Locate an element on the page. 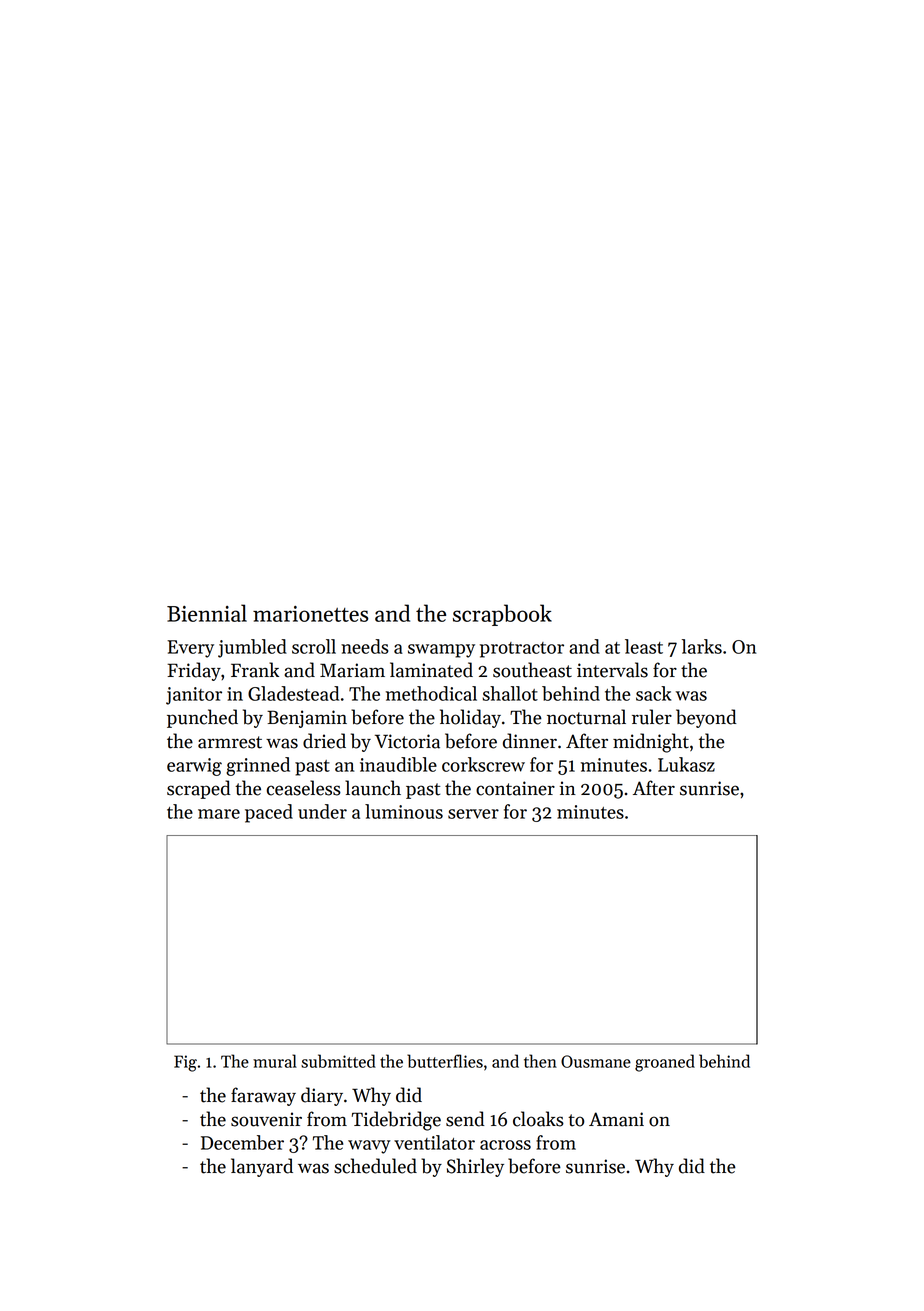  least is located at coordinates (644, 646).
